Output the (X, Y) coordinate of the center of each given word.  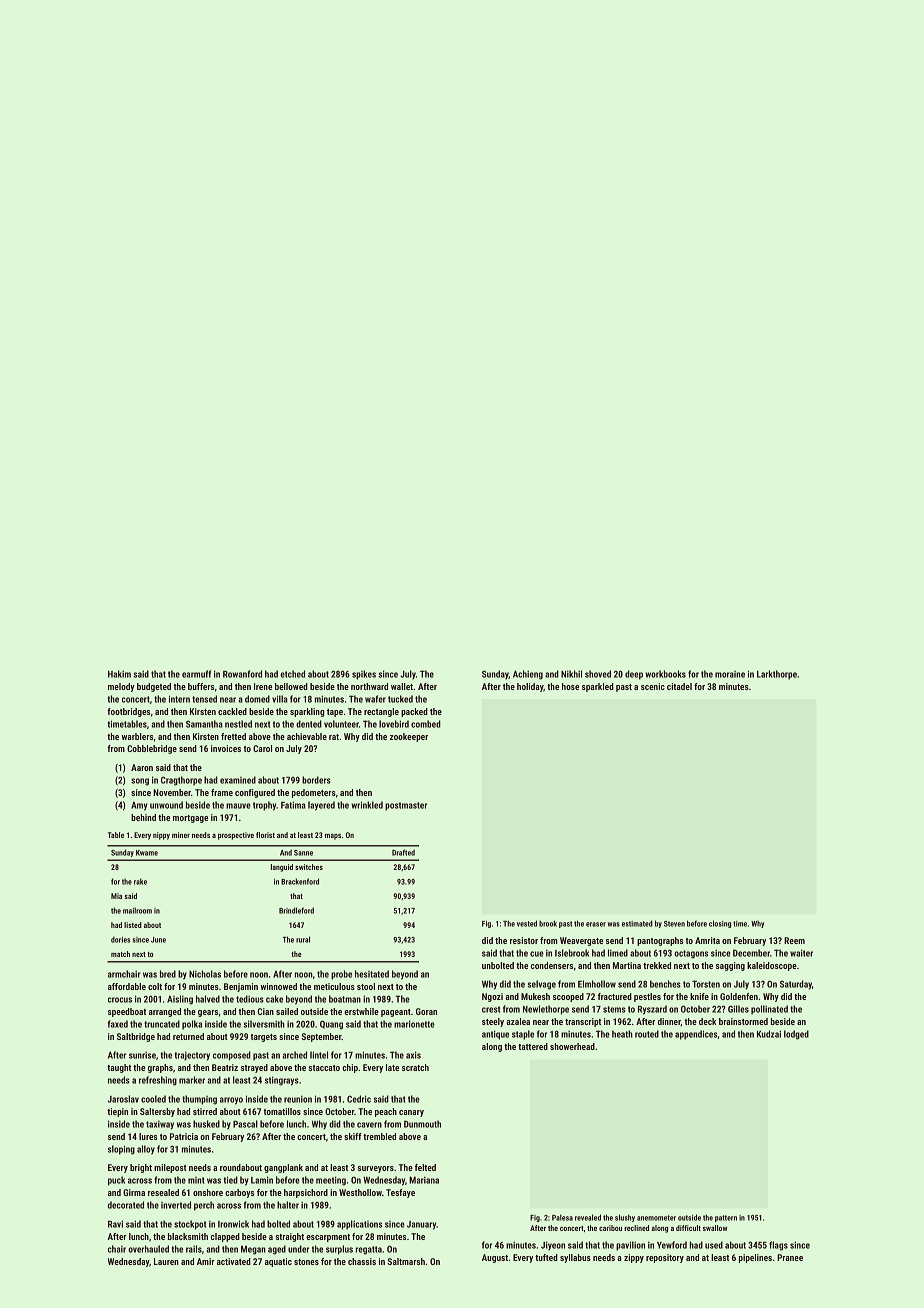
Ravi (115, 1224)
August (495, 1258)
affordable (127, 986)
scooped (568, 997)
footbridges (128, 712)
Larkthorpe (777, 675)
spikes (364, 675)
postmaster (406, 806)
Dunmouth (422, 1124)
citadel (679, 686)
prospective (236, 836)
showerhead (572, 1046)
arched (294, 1055)
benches (665, 984)
